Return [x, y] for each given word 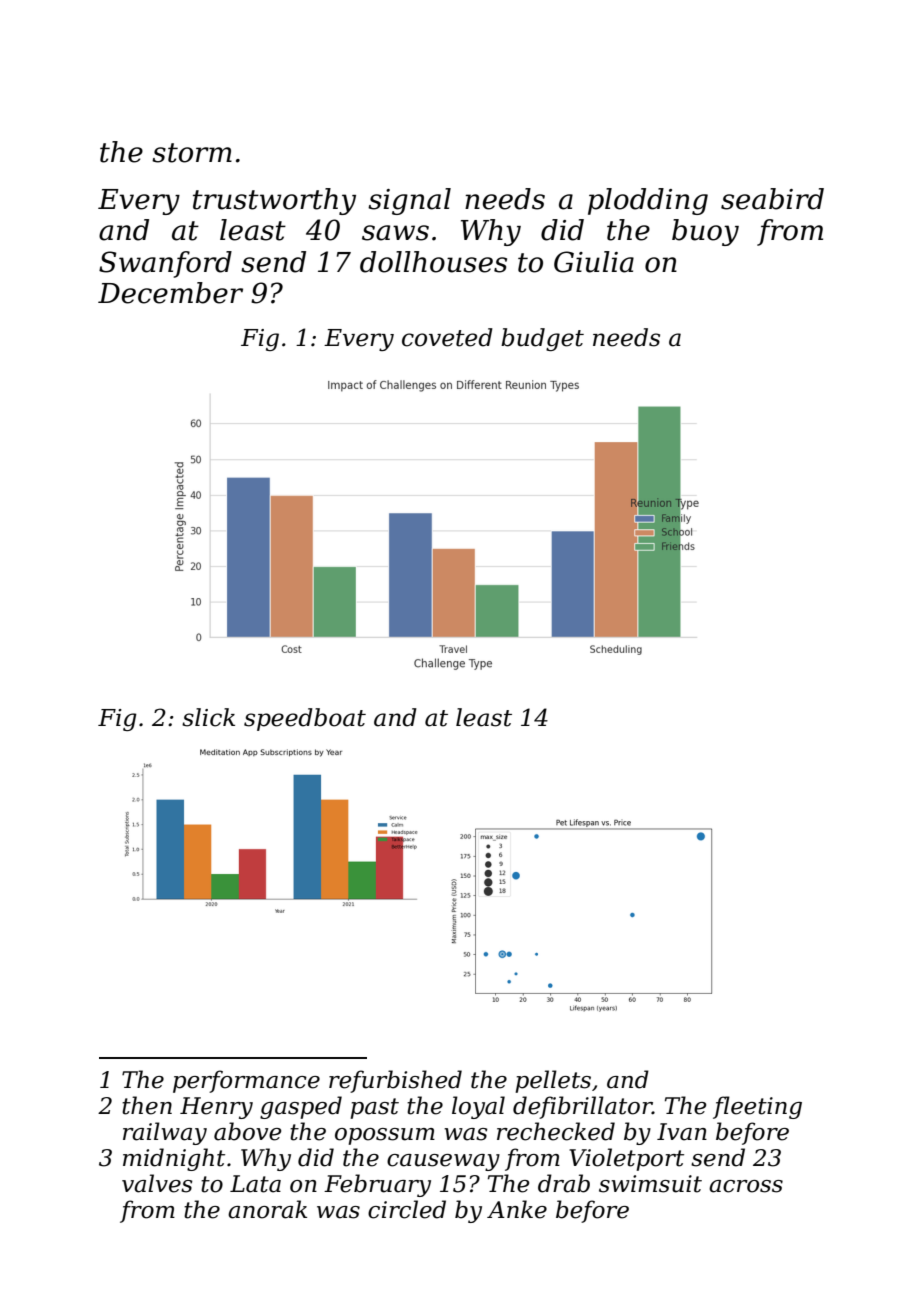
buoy [705, 232]
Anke [517, 1209]
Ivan [682, 1132]
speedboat [305, 719]
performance [246, 1081]
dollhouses [433, 262]
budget [542, 339]
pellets [553, 1081]
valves [157, 1183]
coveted [447, 337]
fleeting [757, 1107]
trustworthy [274, 201]
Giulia [594, 262]
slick [208, 717]
